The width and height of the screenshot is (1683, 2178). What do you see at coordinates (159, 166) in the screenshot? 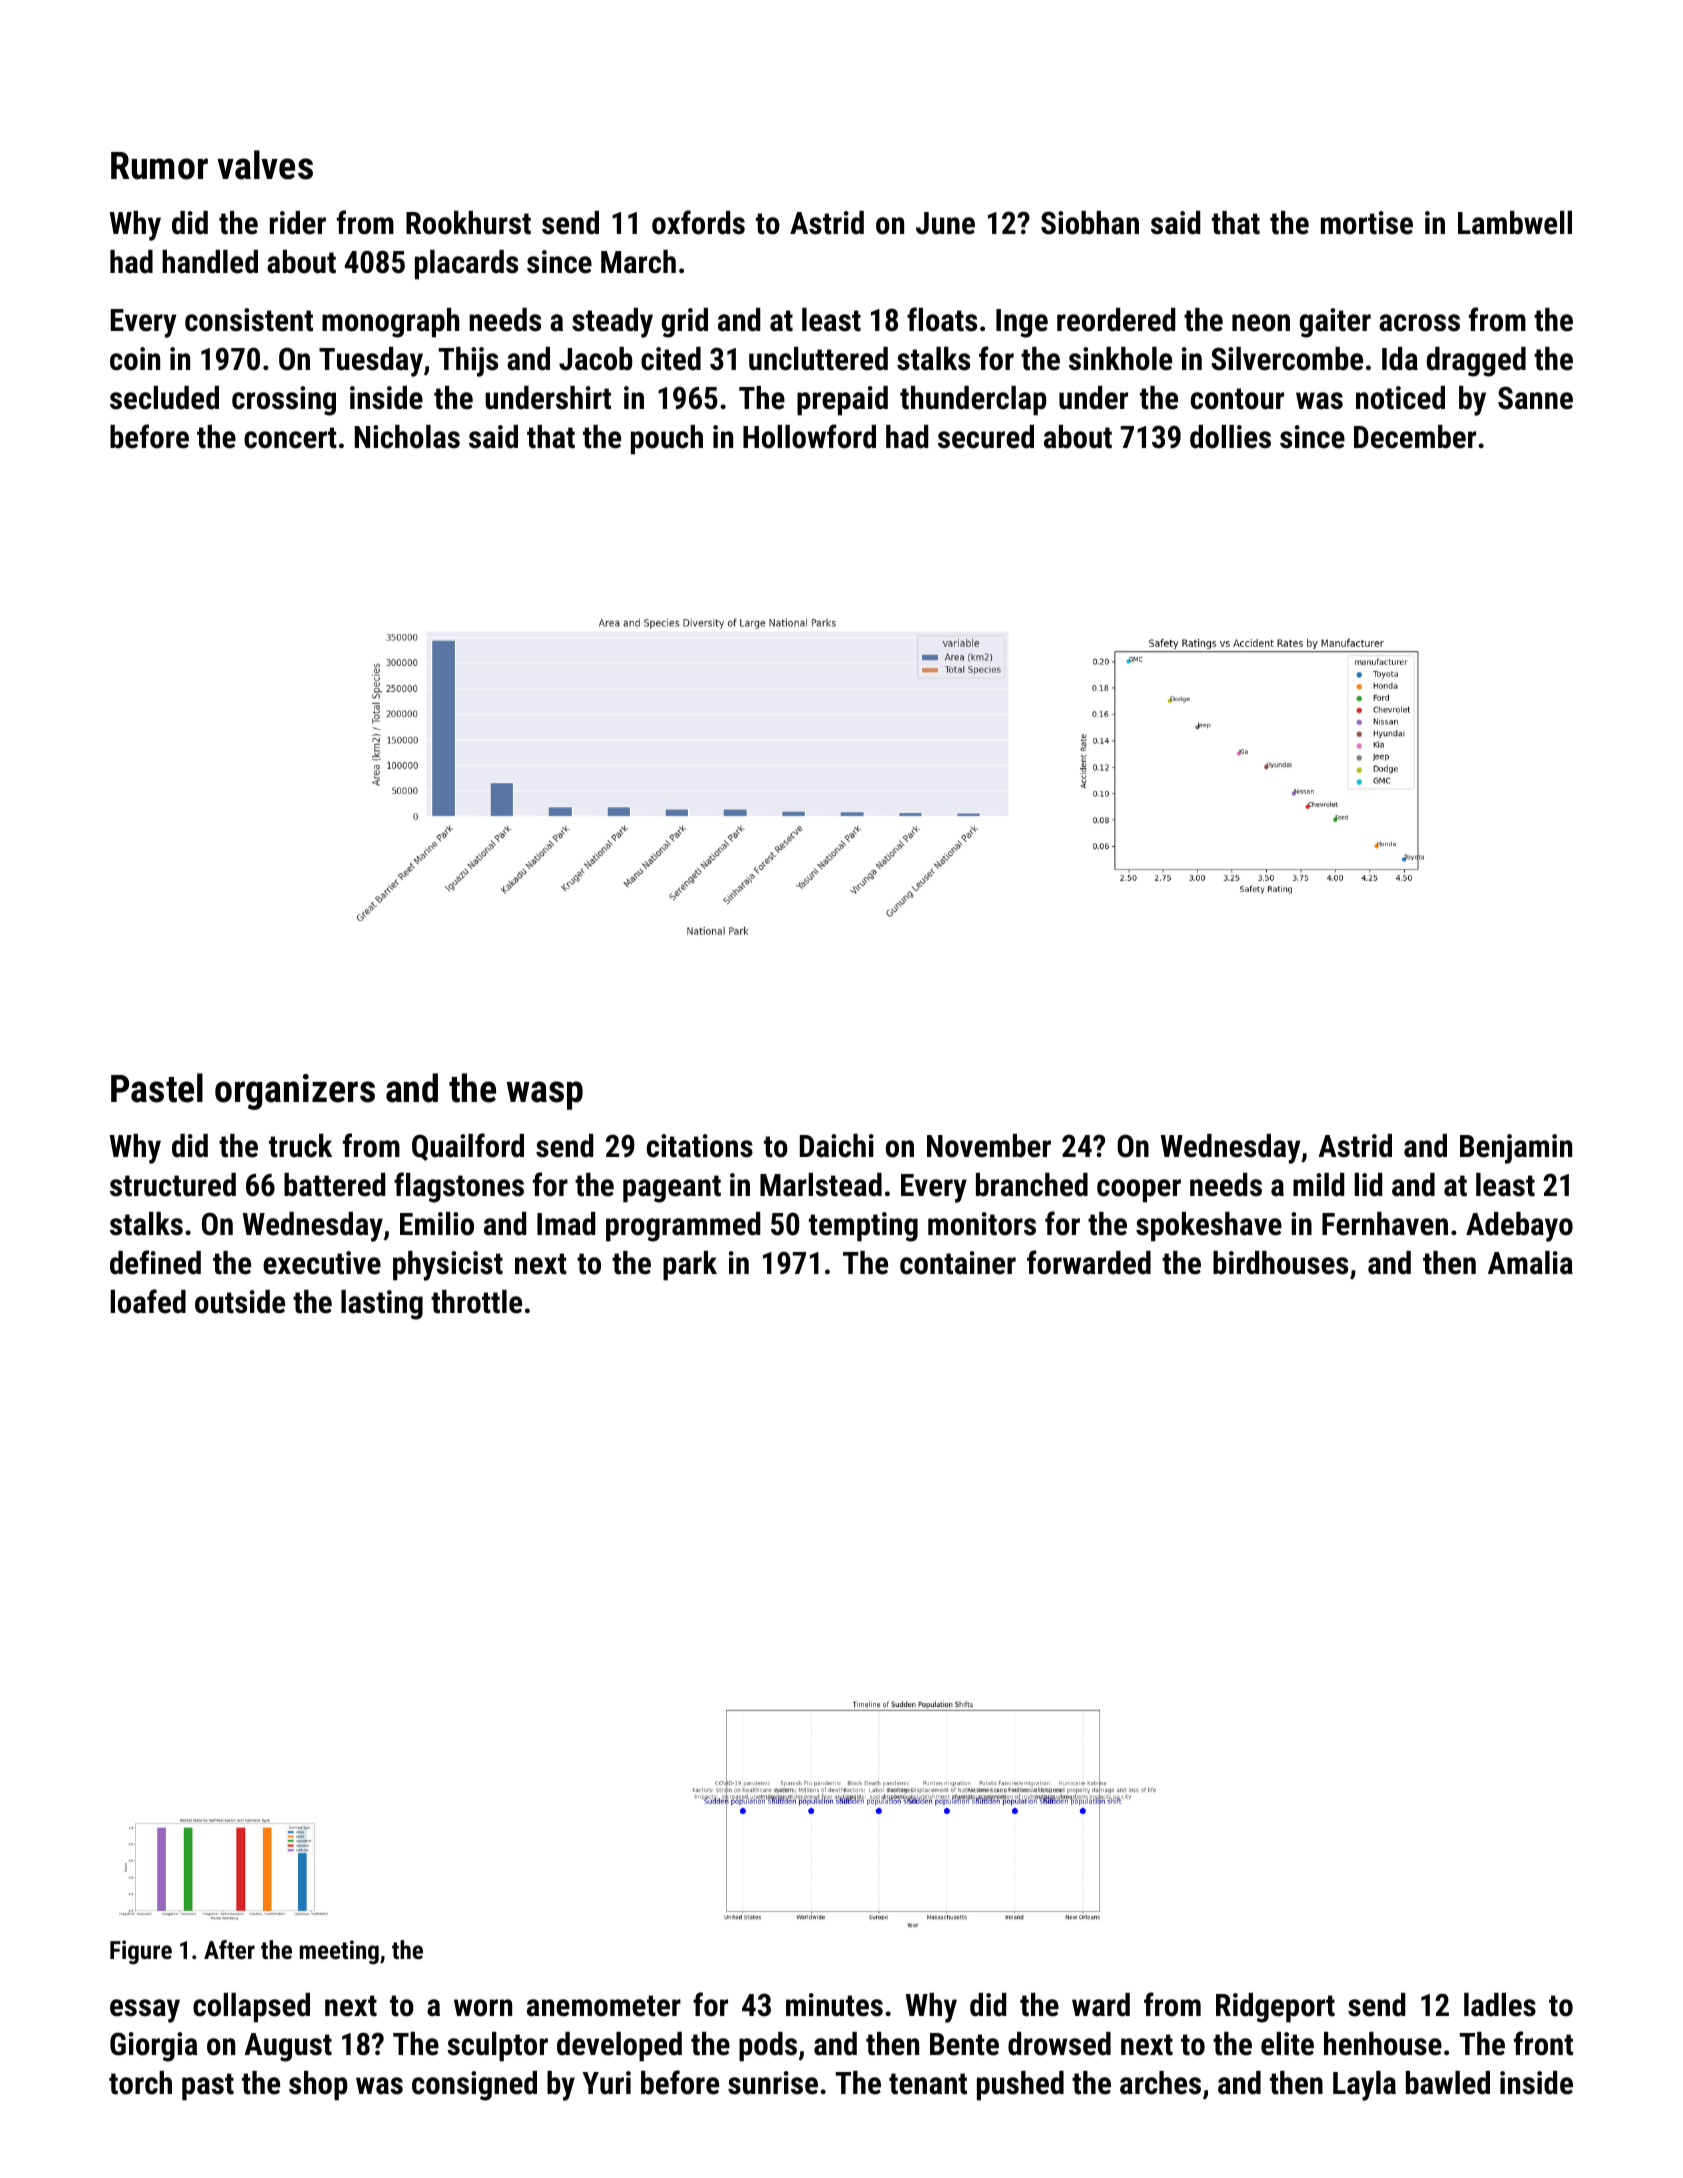
I see `Rumor` at bounding box center [159, 166].
